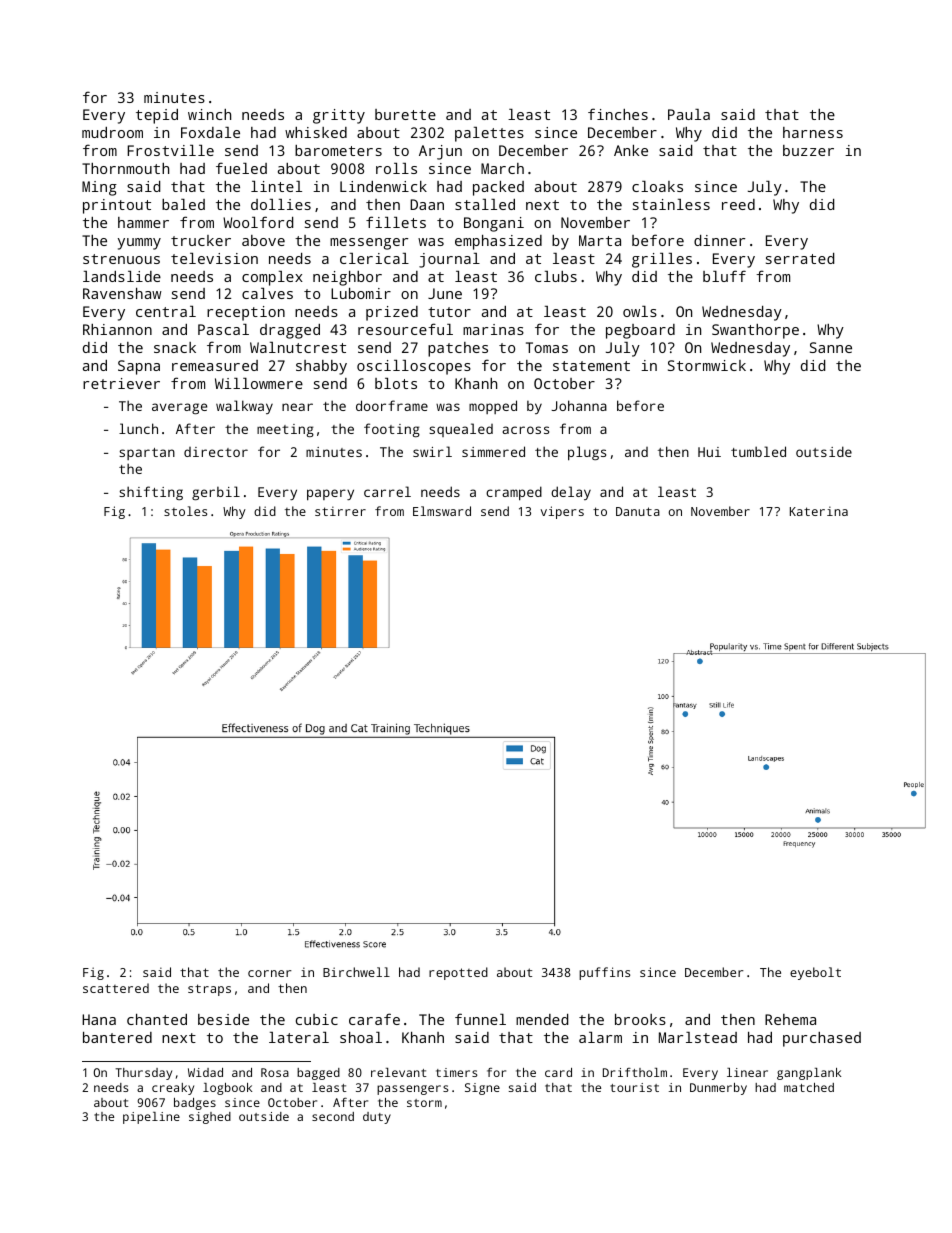 This screenshot has height=1233, width=952. What do you see at coordinates (392, 405) in the screenshot?
I see `doorframe` at bounding box center [392, 405].
